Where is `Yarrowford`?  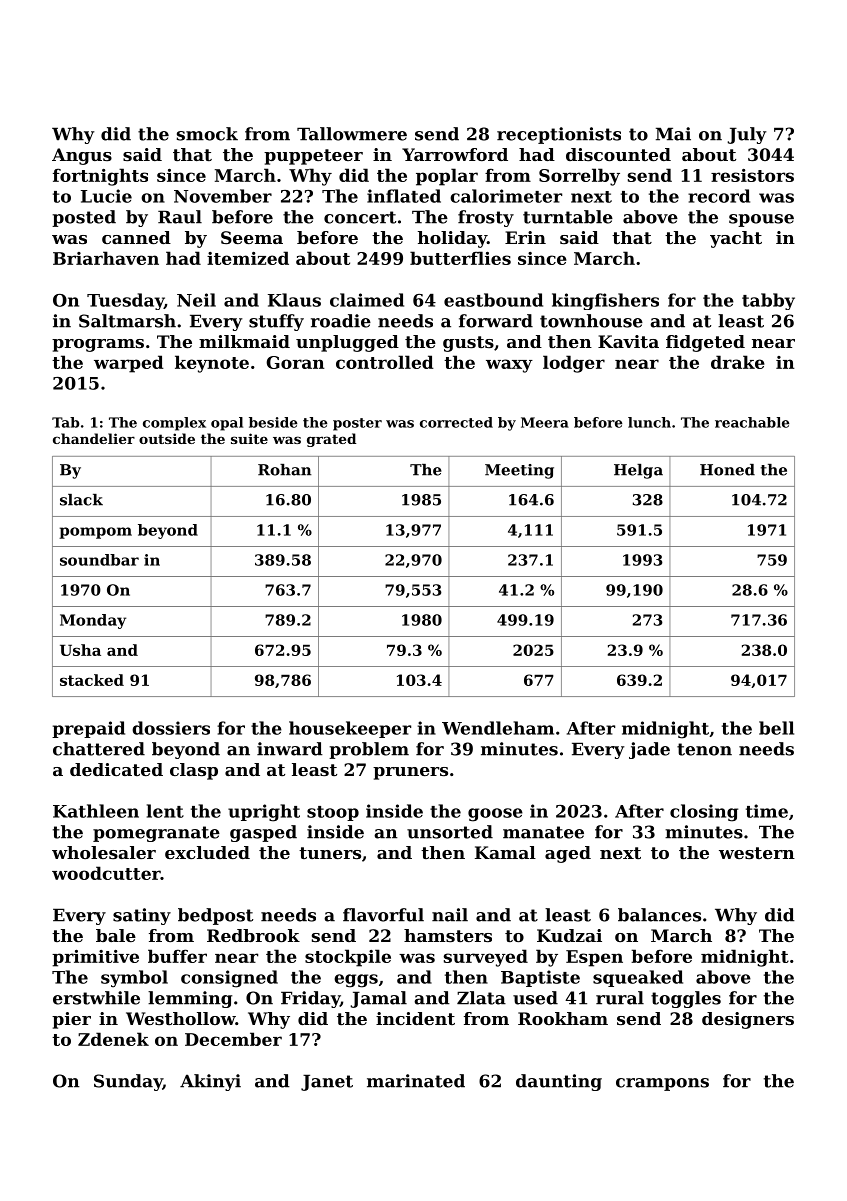
Yarrowford is located at coordinates (455, 154).
